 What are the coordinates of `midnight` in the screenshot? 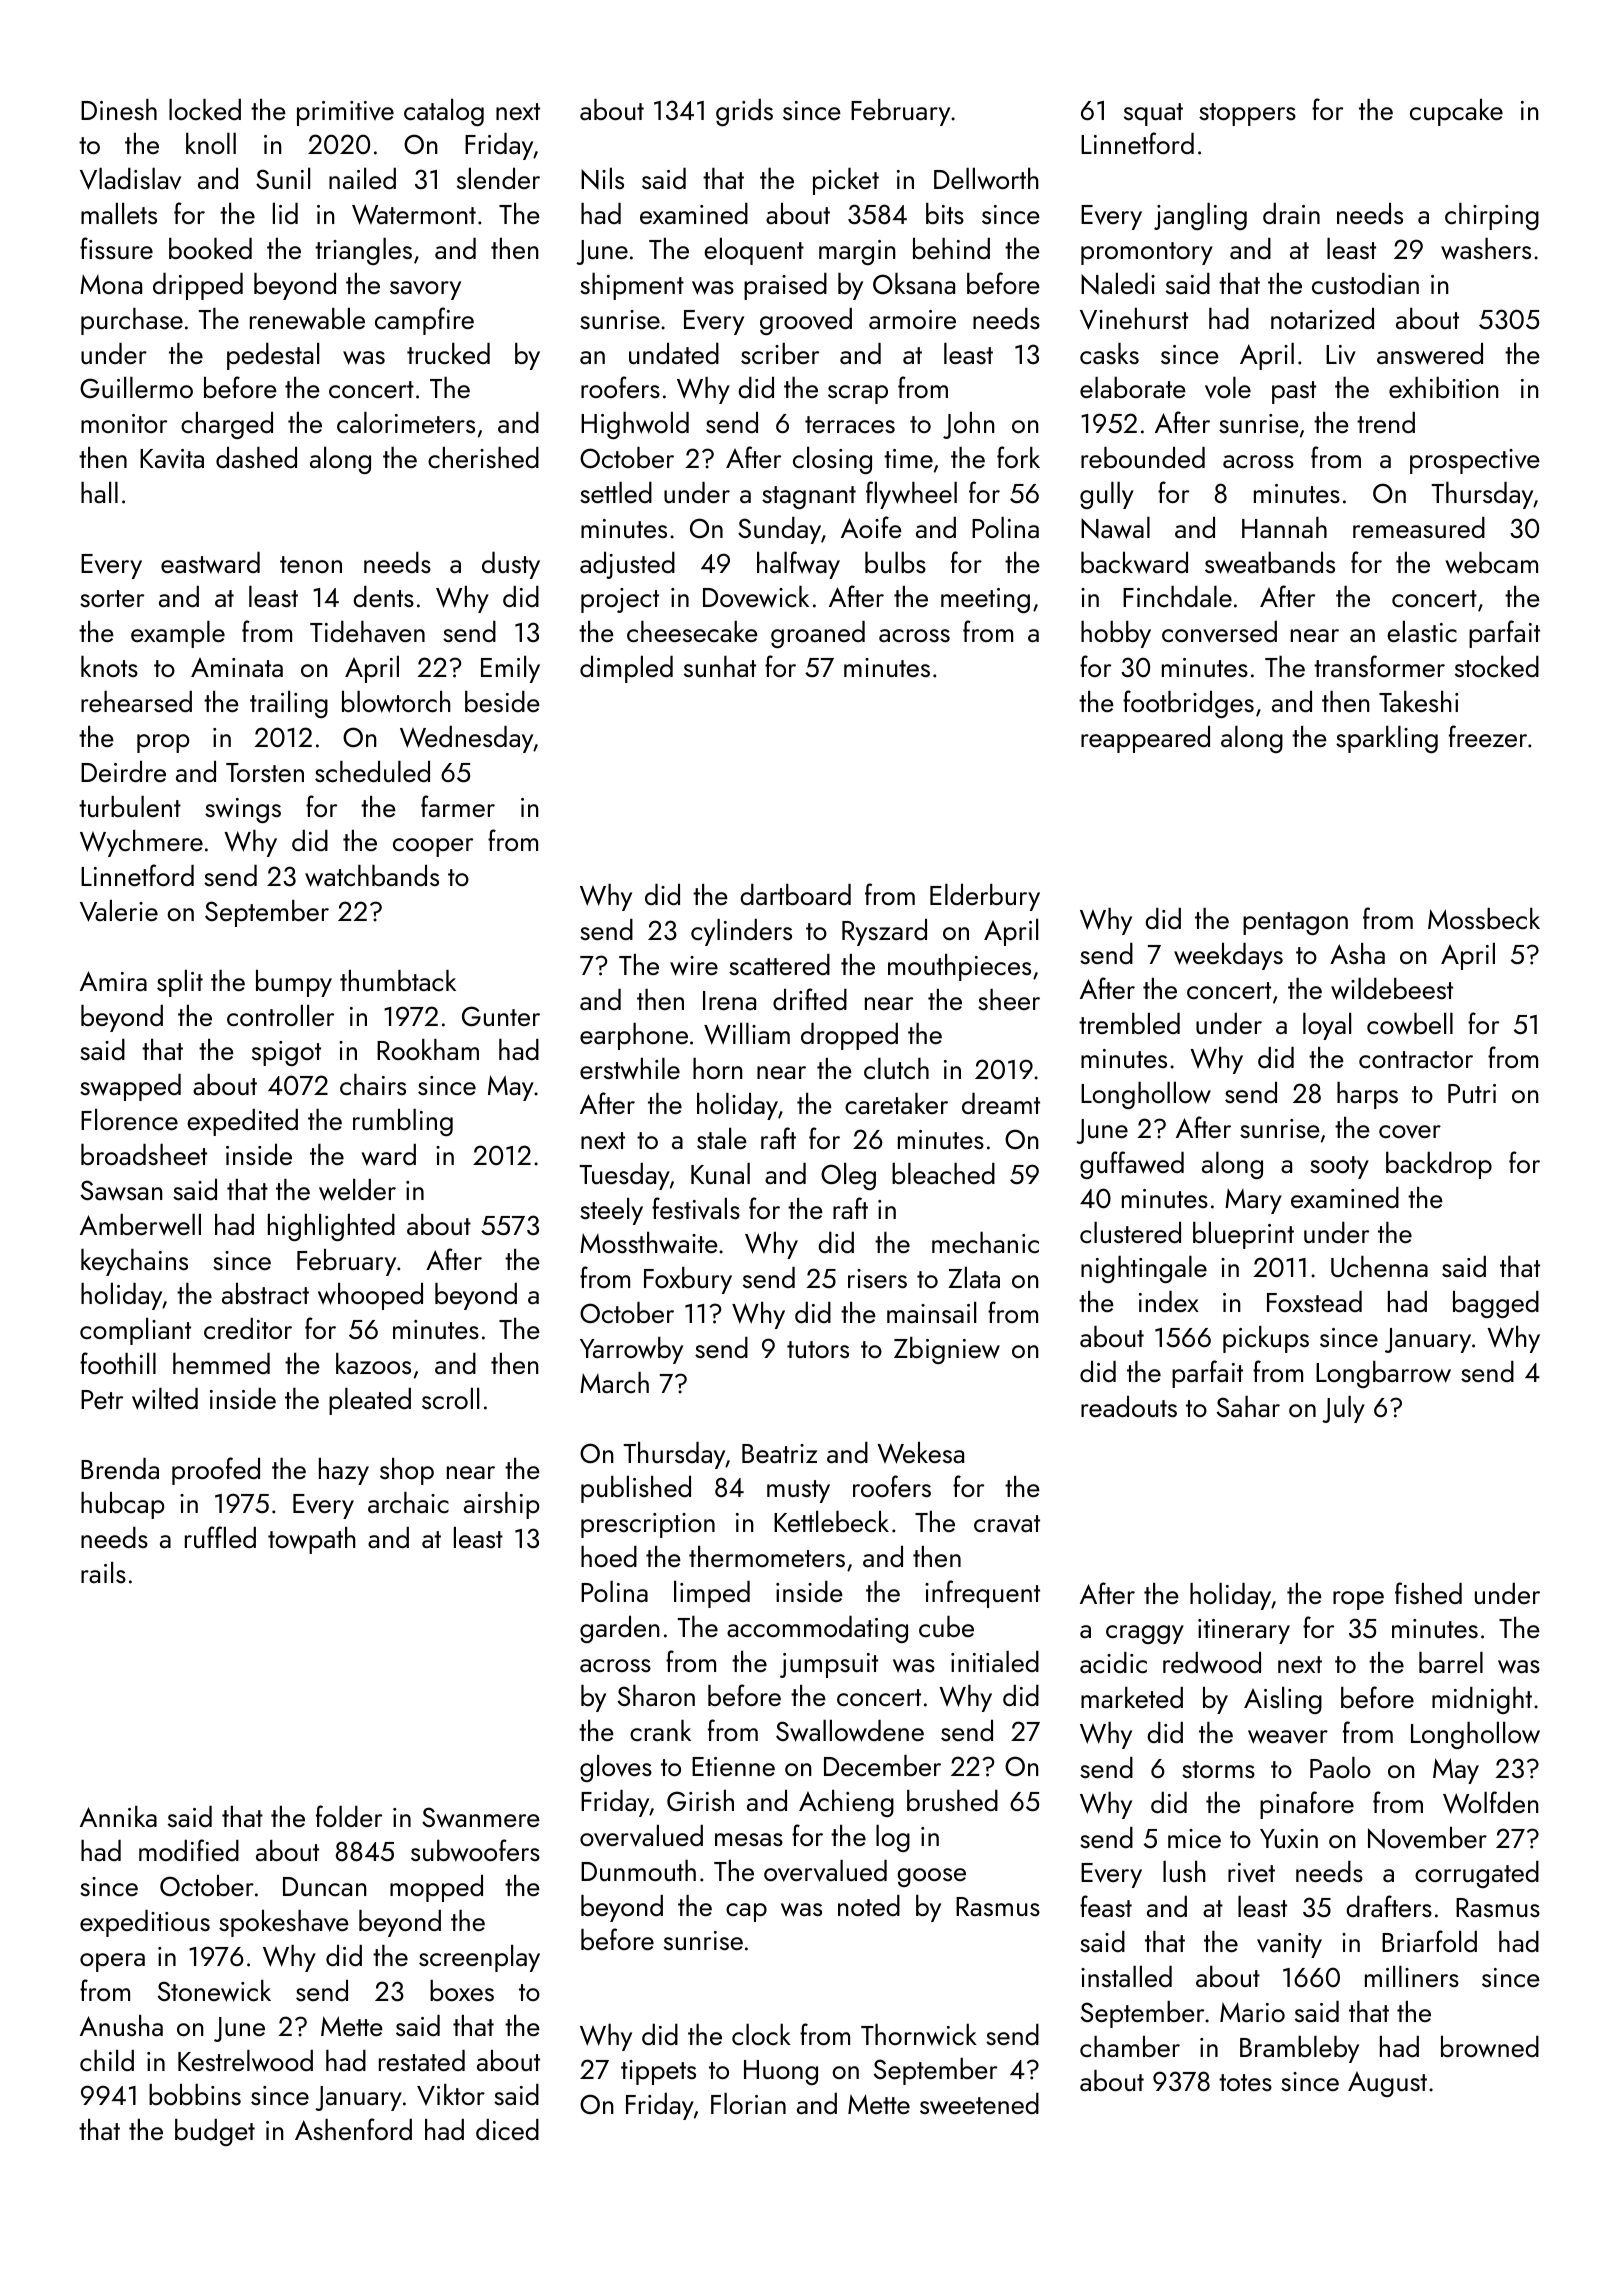 It's located at (1482, 1700).
